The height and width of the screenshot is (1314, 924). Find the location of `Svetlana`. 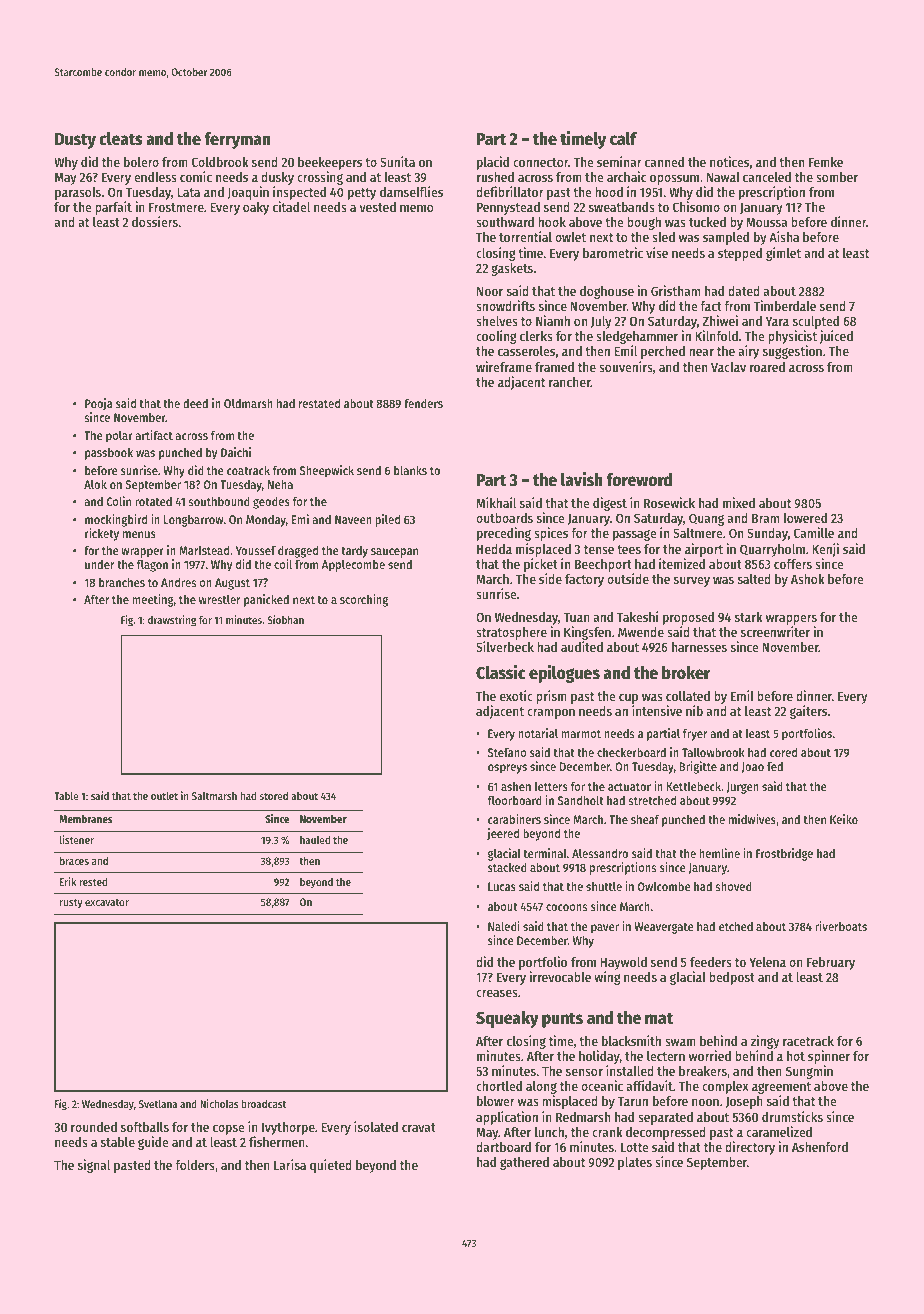

Svetlana is located at coordinates (158, 1103).
